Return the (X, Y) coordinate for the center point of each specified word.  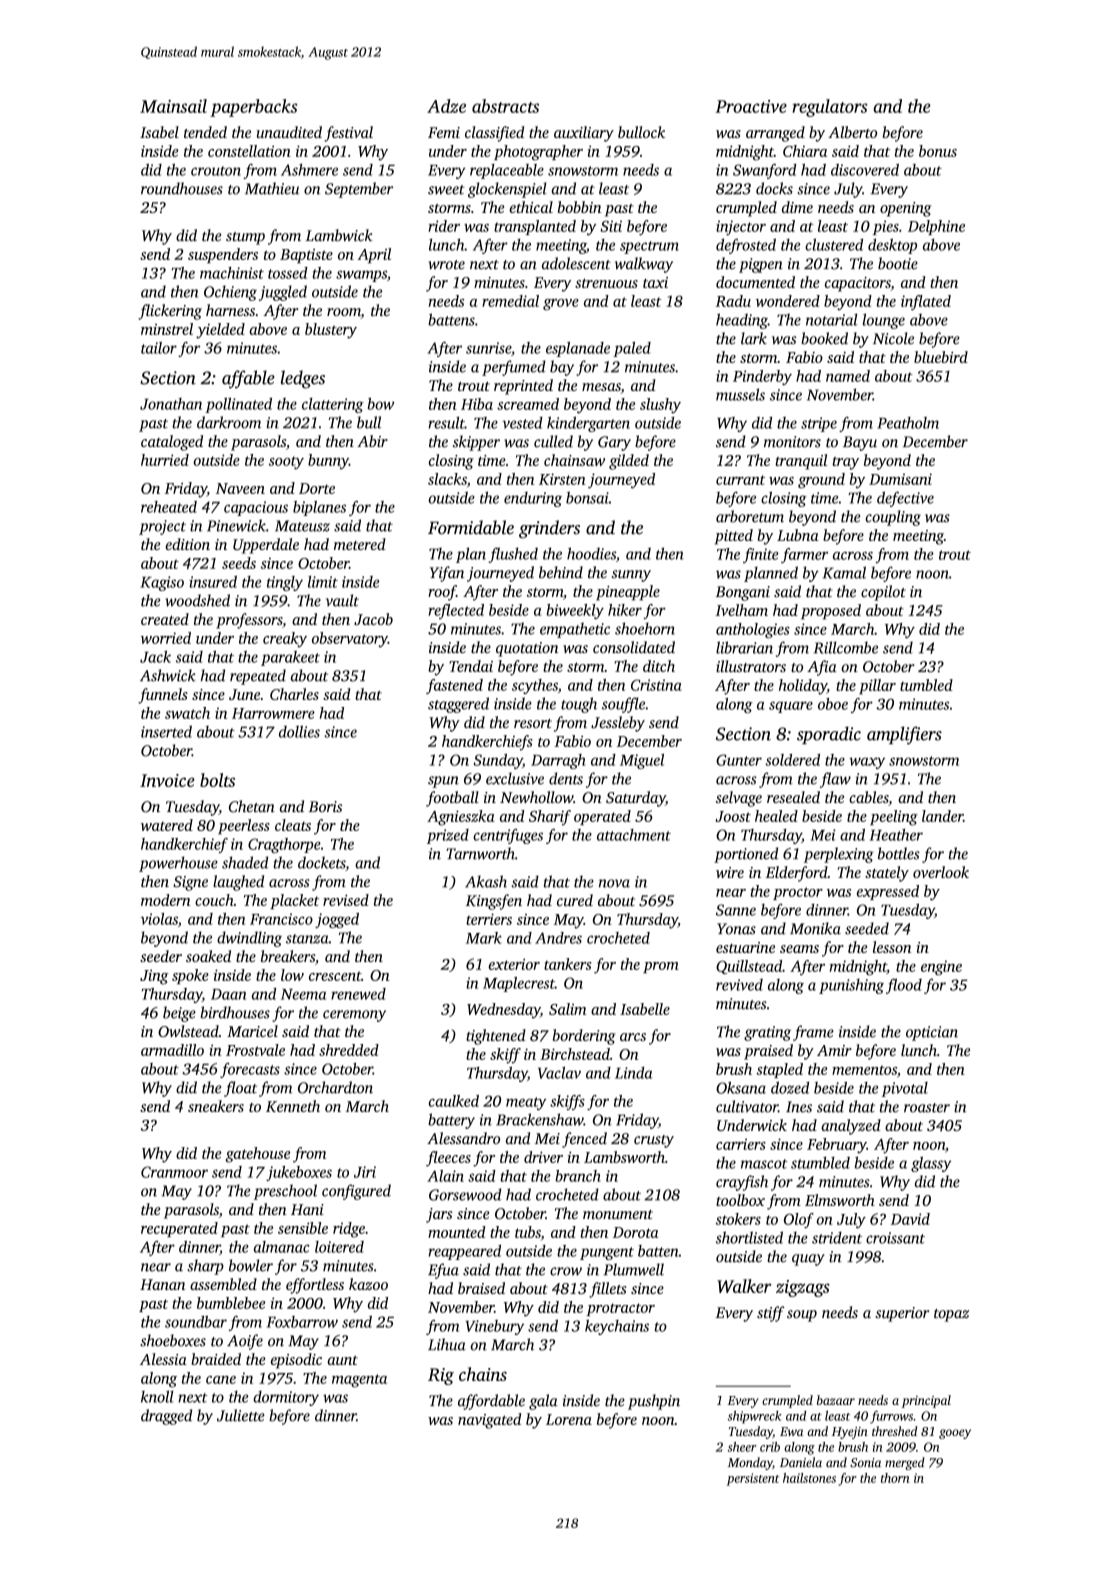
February (837, 1146)
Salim (567, 1009)
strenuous (606, 283)
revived (739, 985)
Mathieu (272, 188)
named (848, 376)
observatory (350, 640)
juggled (283, 293)
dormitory (286, 1398)
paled (632, 349)
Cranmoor (174, 1172)
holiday (803, 687)
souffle (623, 705)
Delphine (936, 227)
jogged (337, 920)
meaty (526, 1103)
